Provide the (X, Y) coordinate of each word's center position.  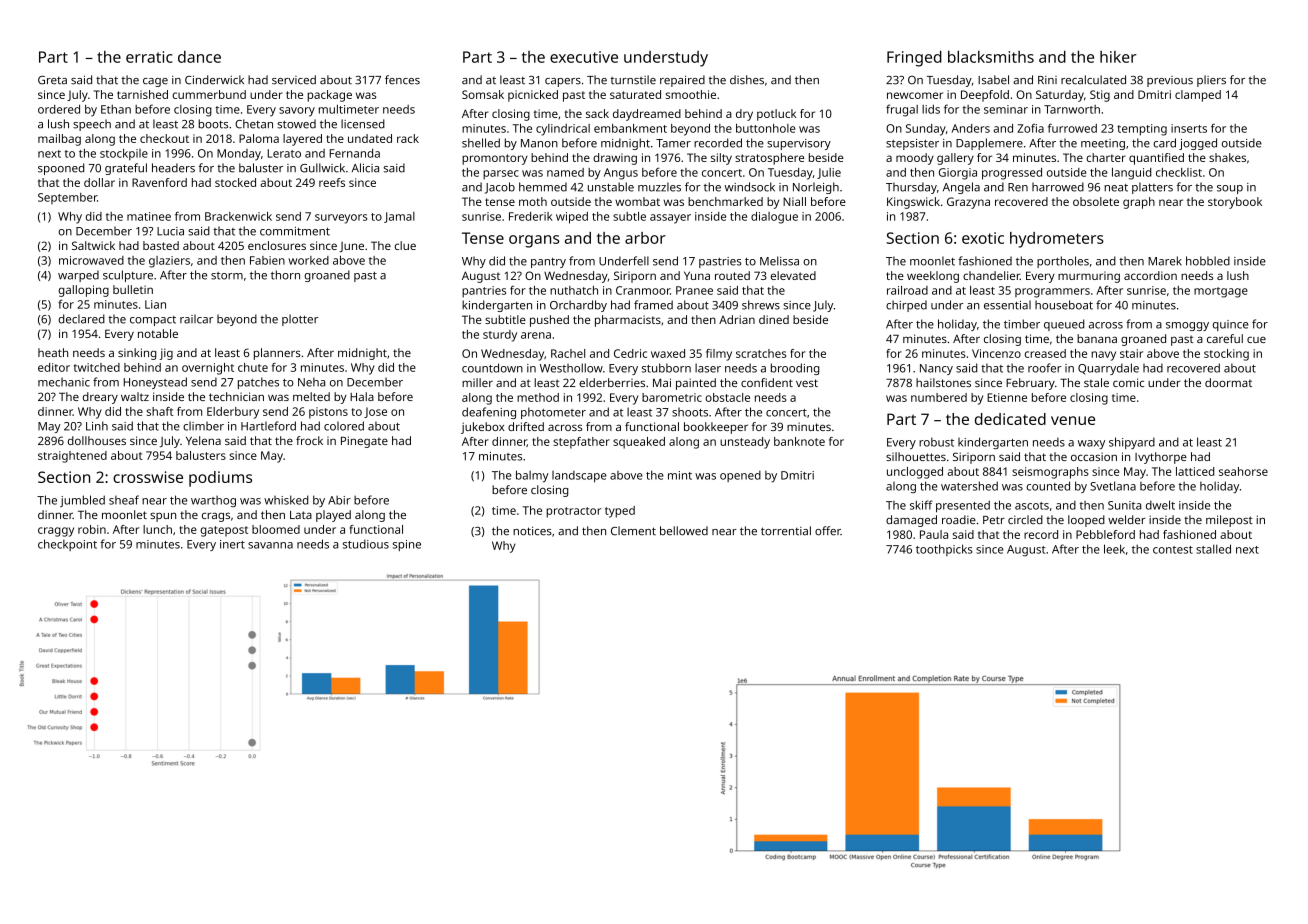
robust (936, 442)
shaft (160, 411)
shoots (690, 412)
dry (744, 115)
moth (533, 201)
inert (232, 544)
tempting (1142, 130)
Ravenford (159, 182)
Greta (52, 80)
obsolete (1096, 201)
